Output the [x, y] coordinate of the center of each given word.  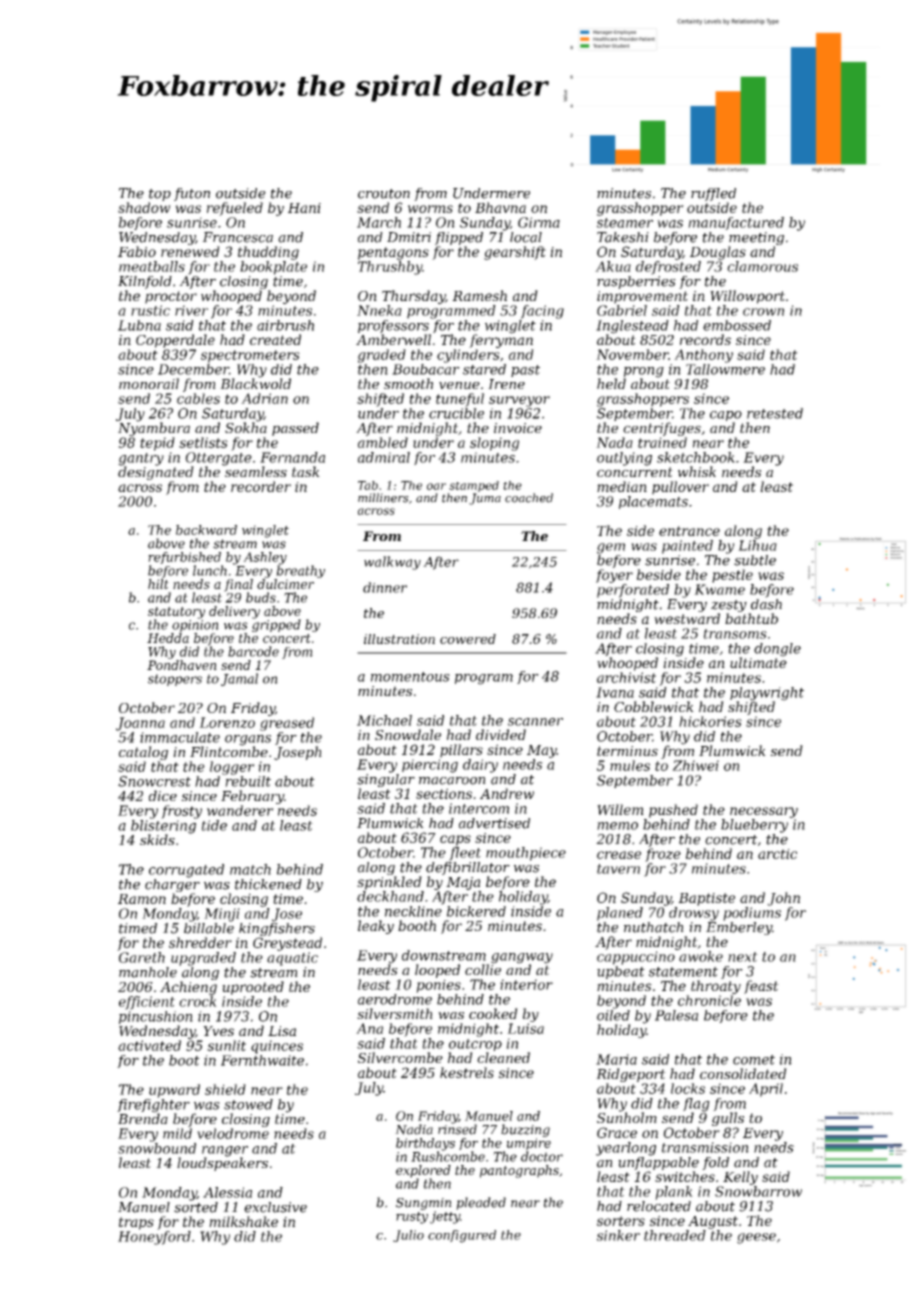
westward [687, 618]
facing [542, 312]
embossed [737, 325]
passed [295, 429]
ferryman [501, 341]
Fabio [137, 251]
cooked [493, 1013]
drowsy [694, 914]
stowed [248, 1104]
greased [287, 724]
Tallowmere [725, 369]
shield [225, 1089]
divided [501, 734]
